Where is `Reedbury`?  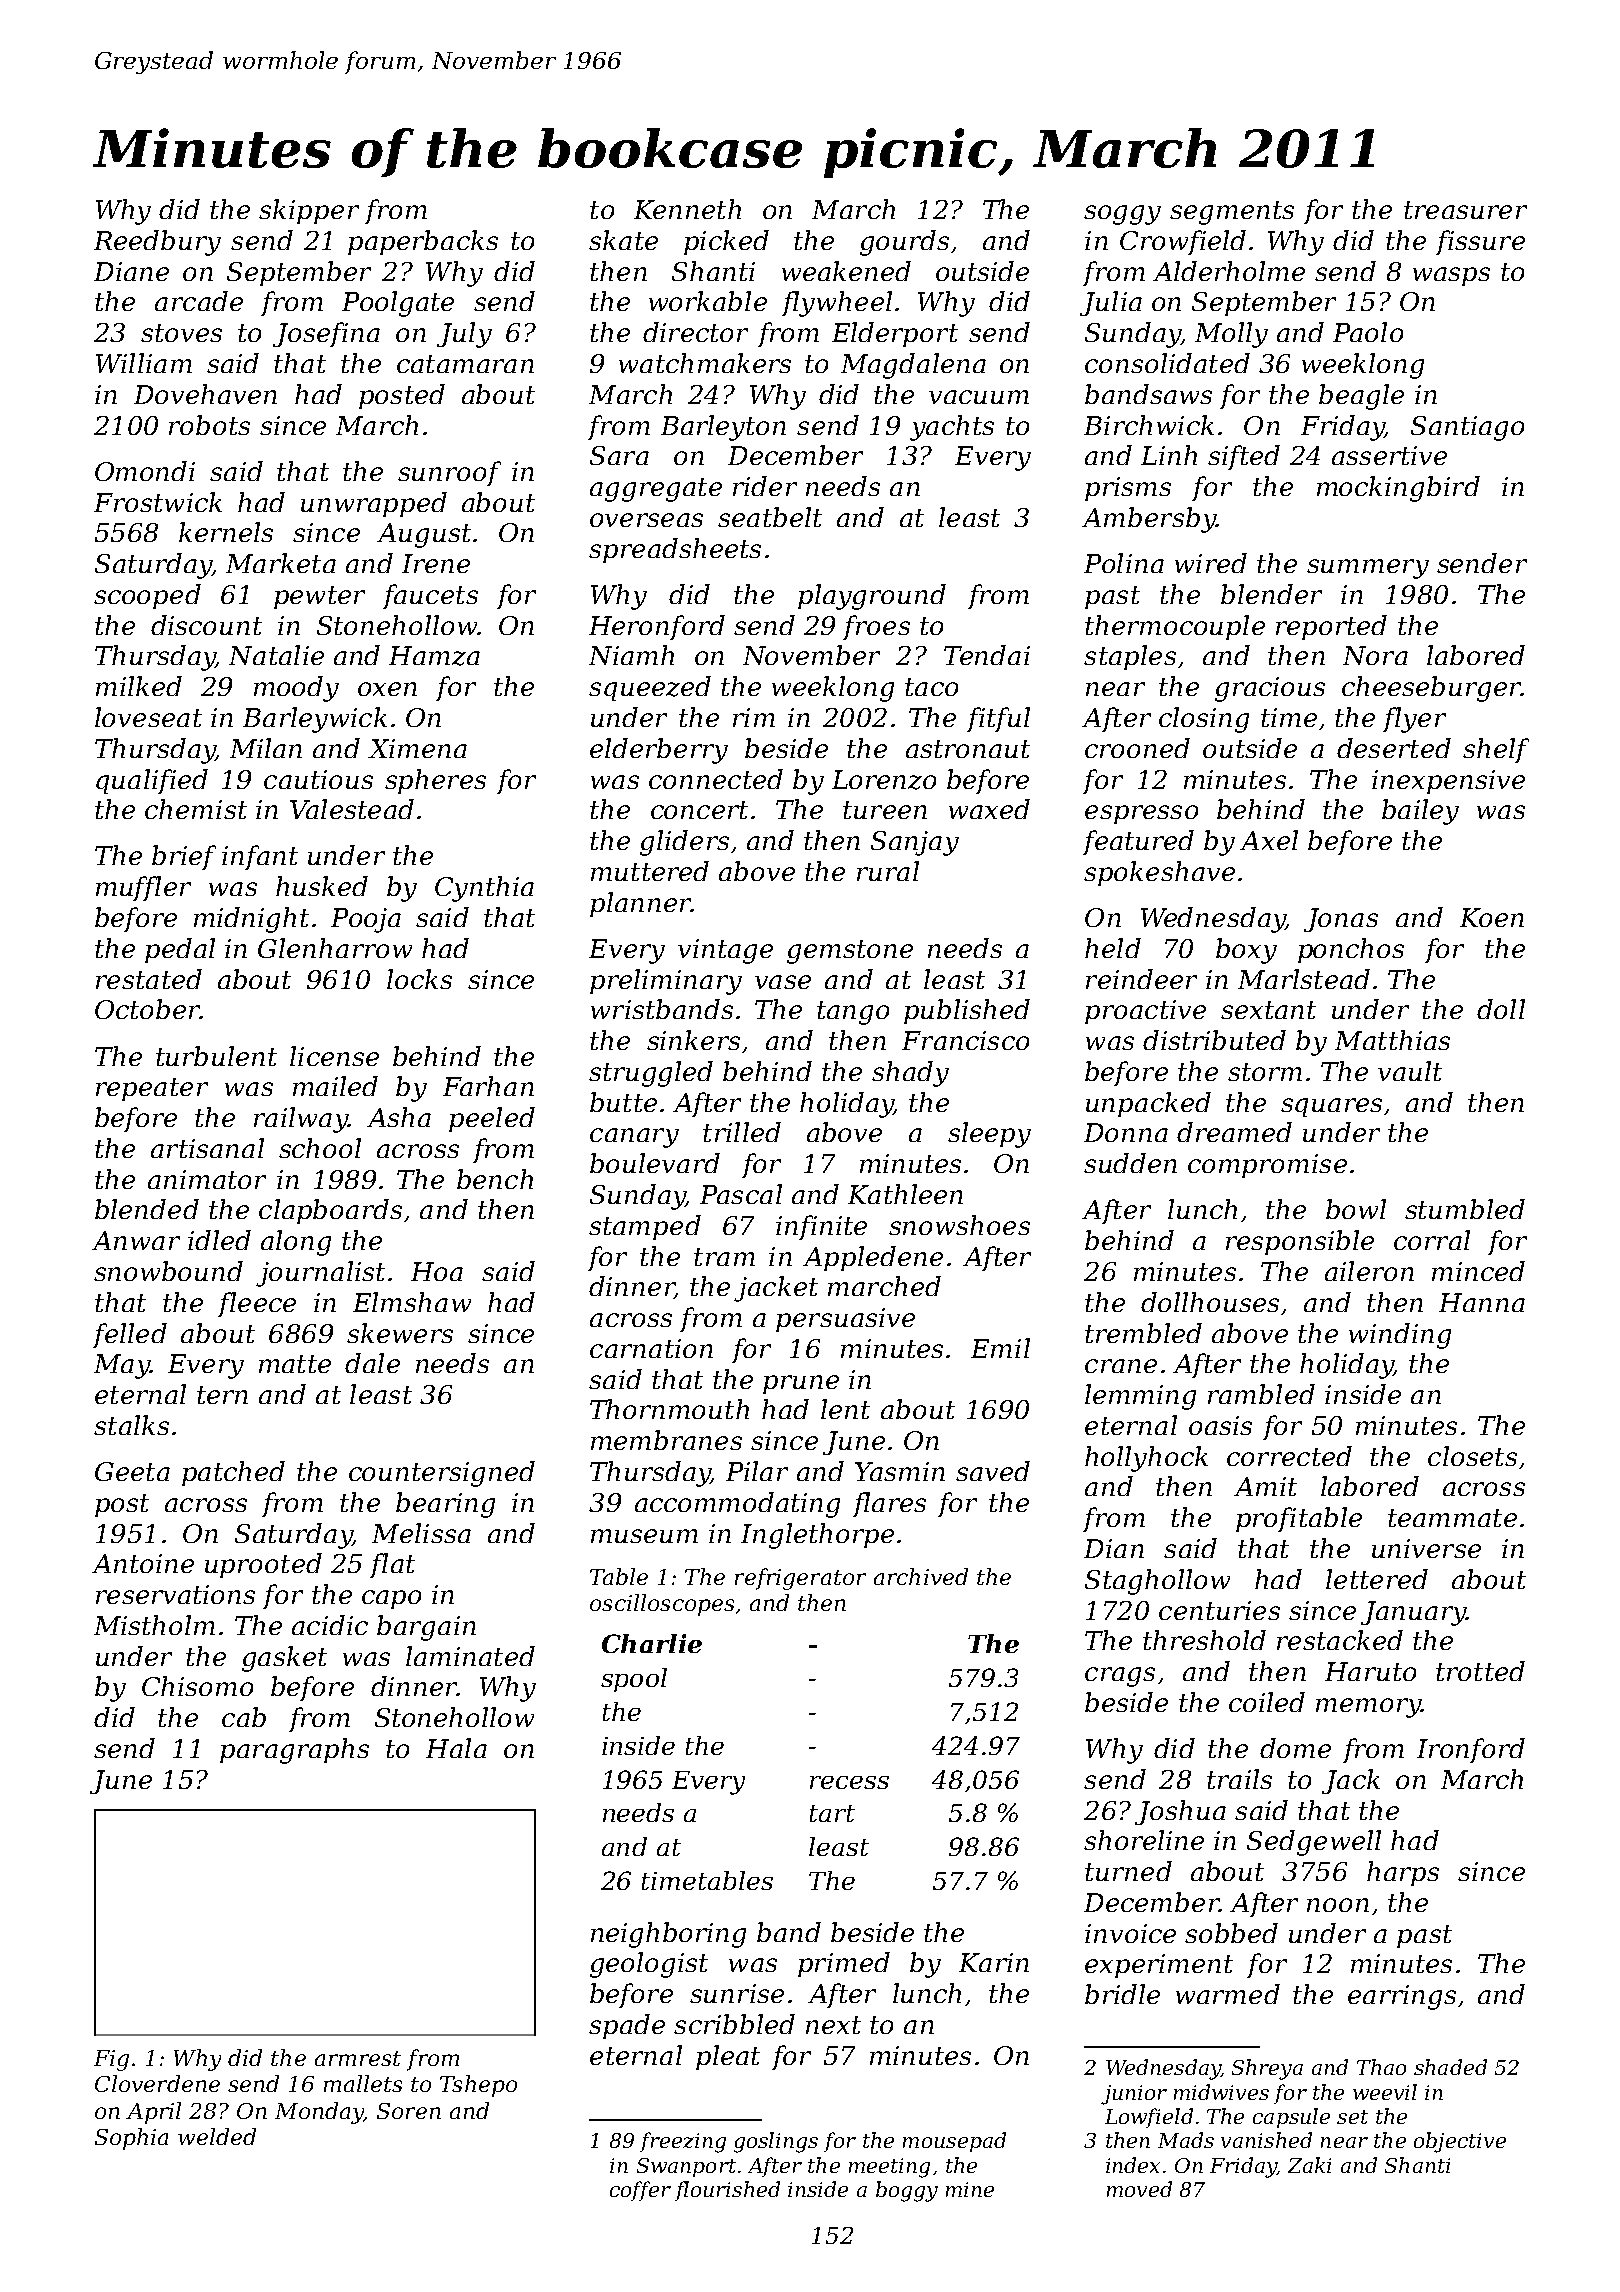
Reedbury is located at coordinates (157, 243).
